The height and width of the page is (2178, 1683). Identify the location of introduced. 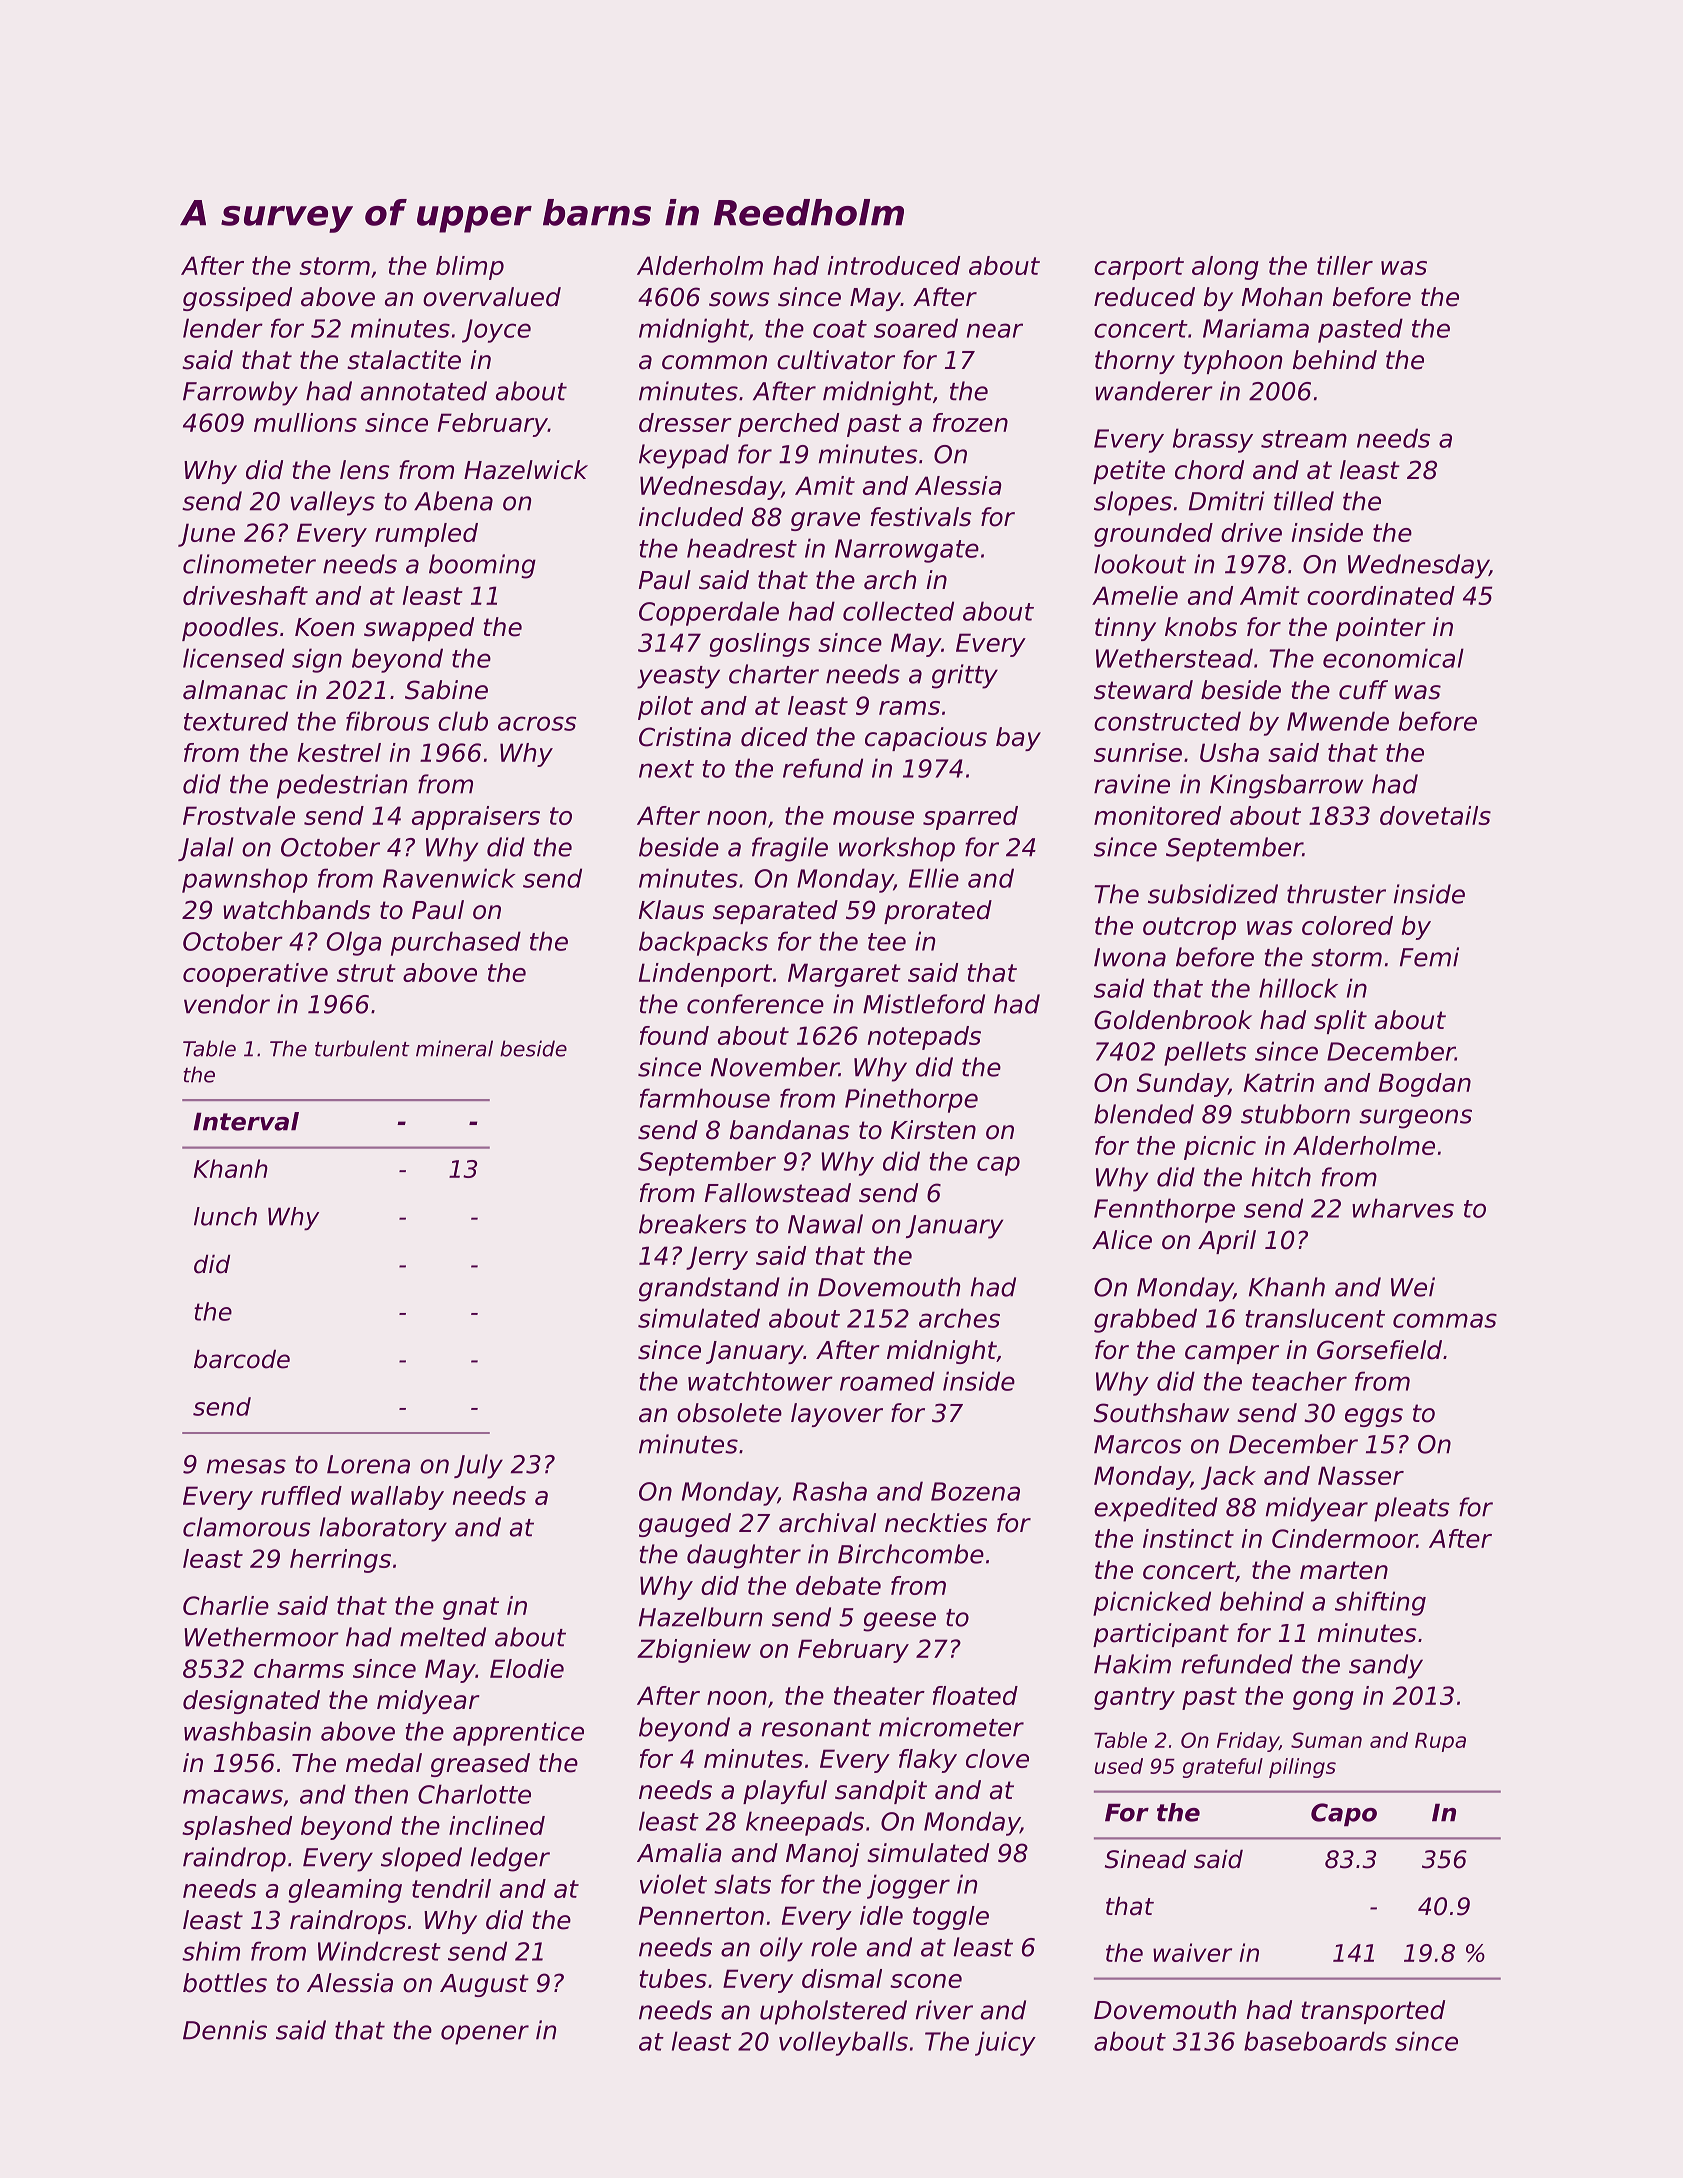
(894, 265).
